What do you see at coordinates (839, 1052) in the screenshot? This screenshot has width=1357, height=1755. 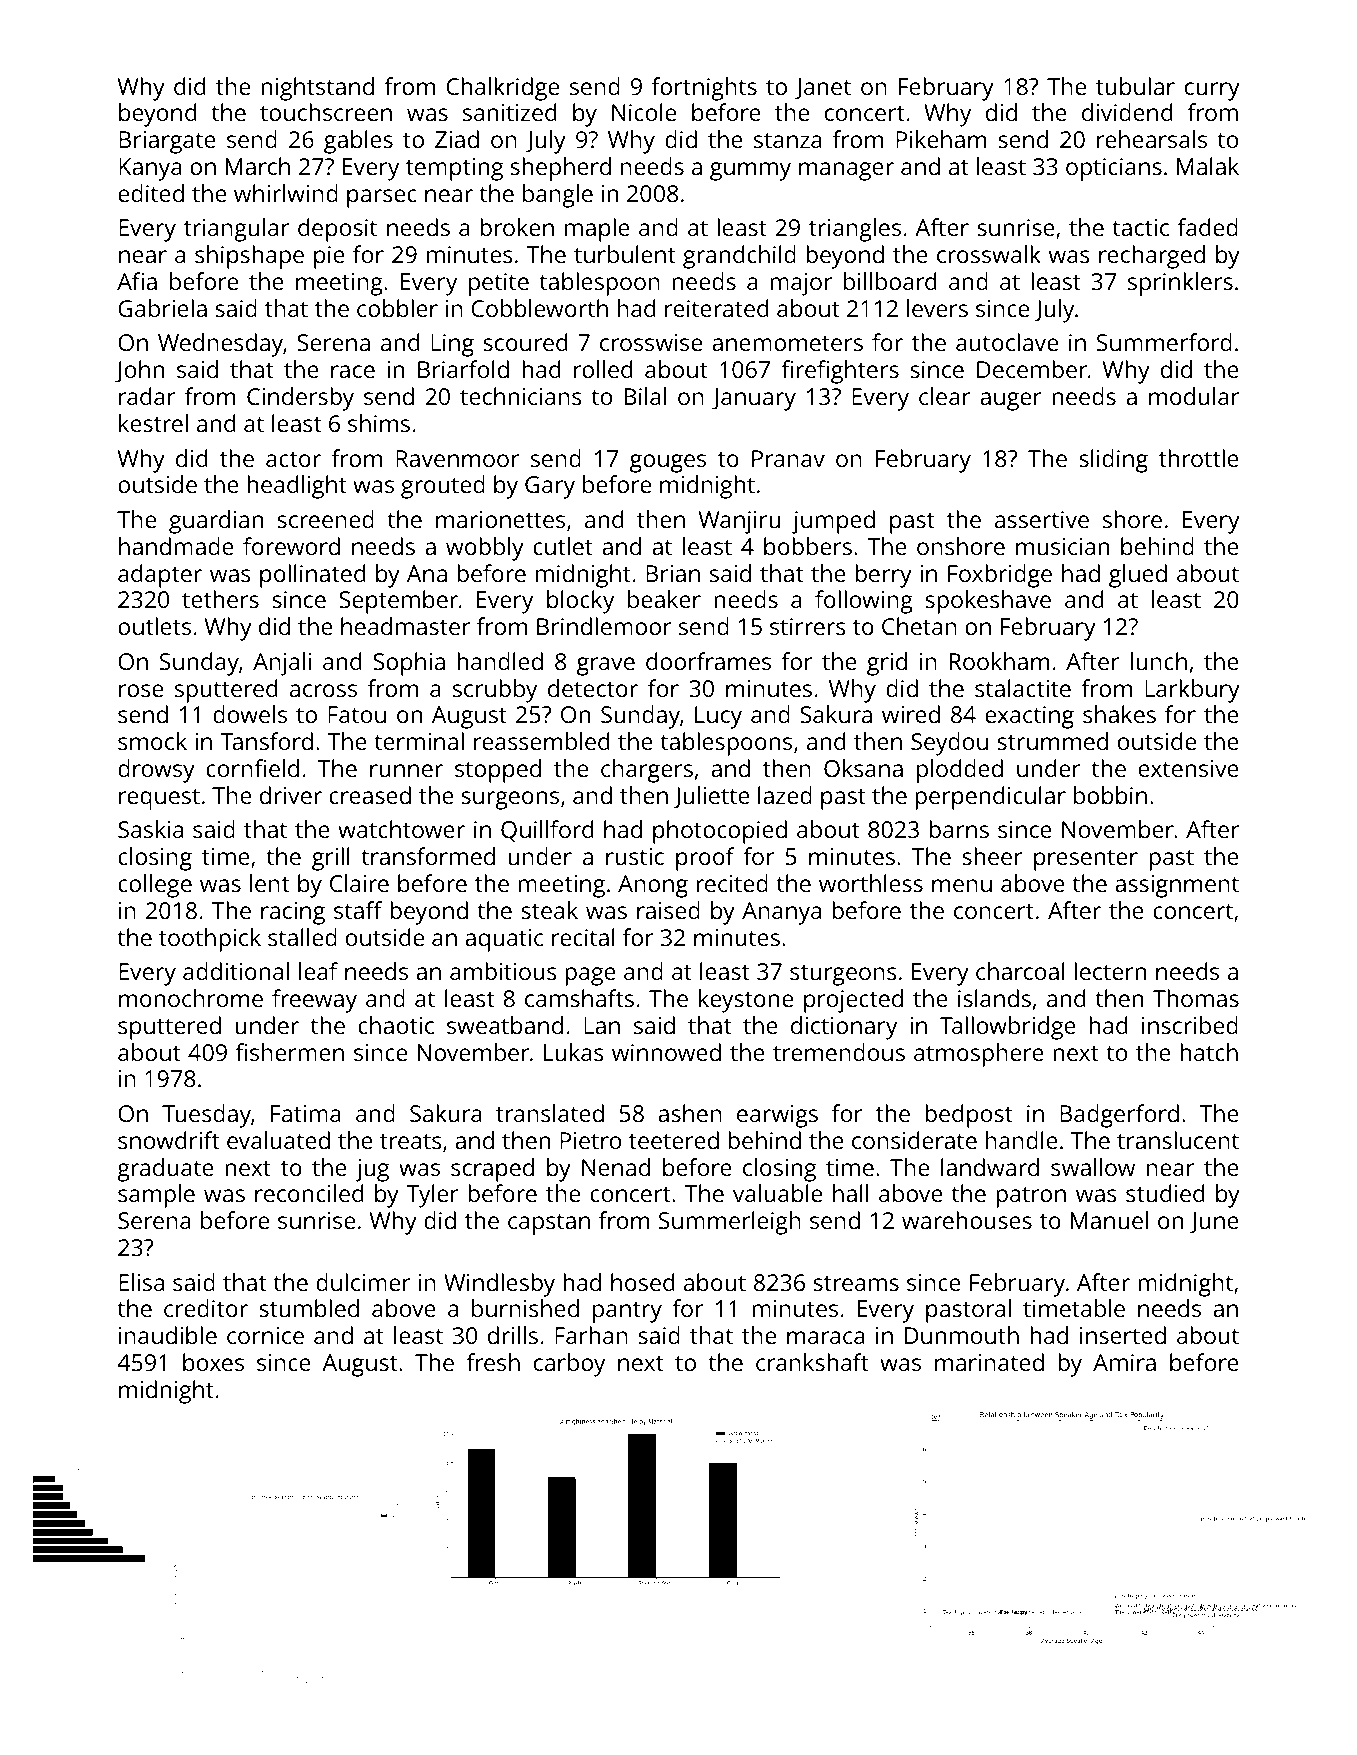 I see `tremendous` at bounding box center [839, 1052].
